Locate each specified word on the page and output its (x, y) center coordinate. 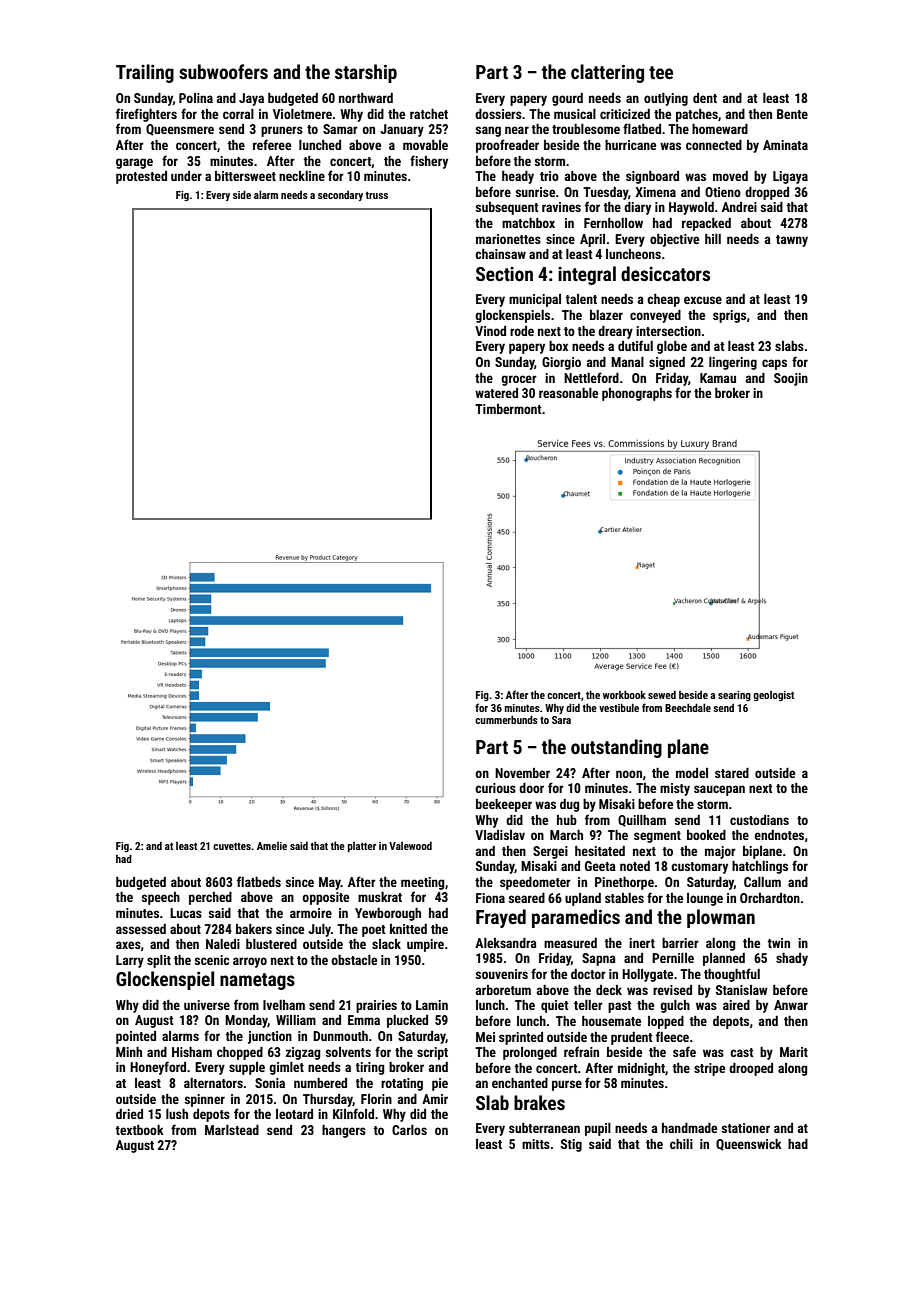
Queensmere (180, 130)
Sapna (599, 959)
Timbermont (508, 409)
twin (778, 943)
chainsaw (500, 254)
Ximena (655, 192)
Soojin (791, 379)
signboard (652, 177)
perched (210, 898)
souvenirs (502, 974)
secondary (340, 196)
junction (270, 1037)
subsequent (507, 208)
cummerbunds (506, 719)
